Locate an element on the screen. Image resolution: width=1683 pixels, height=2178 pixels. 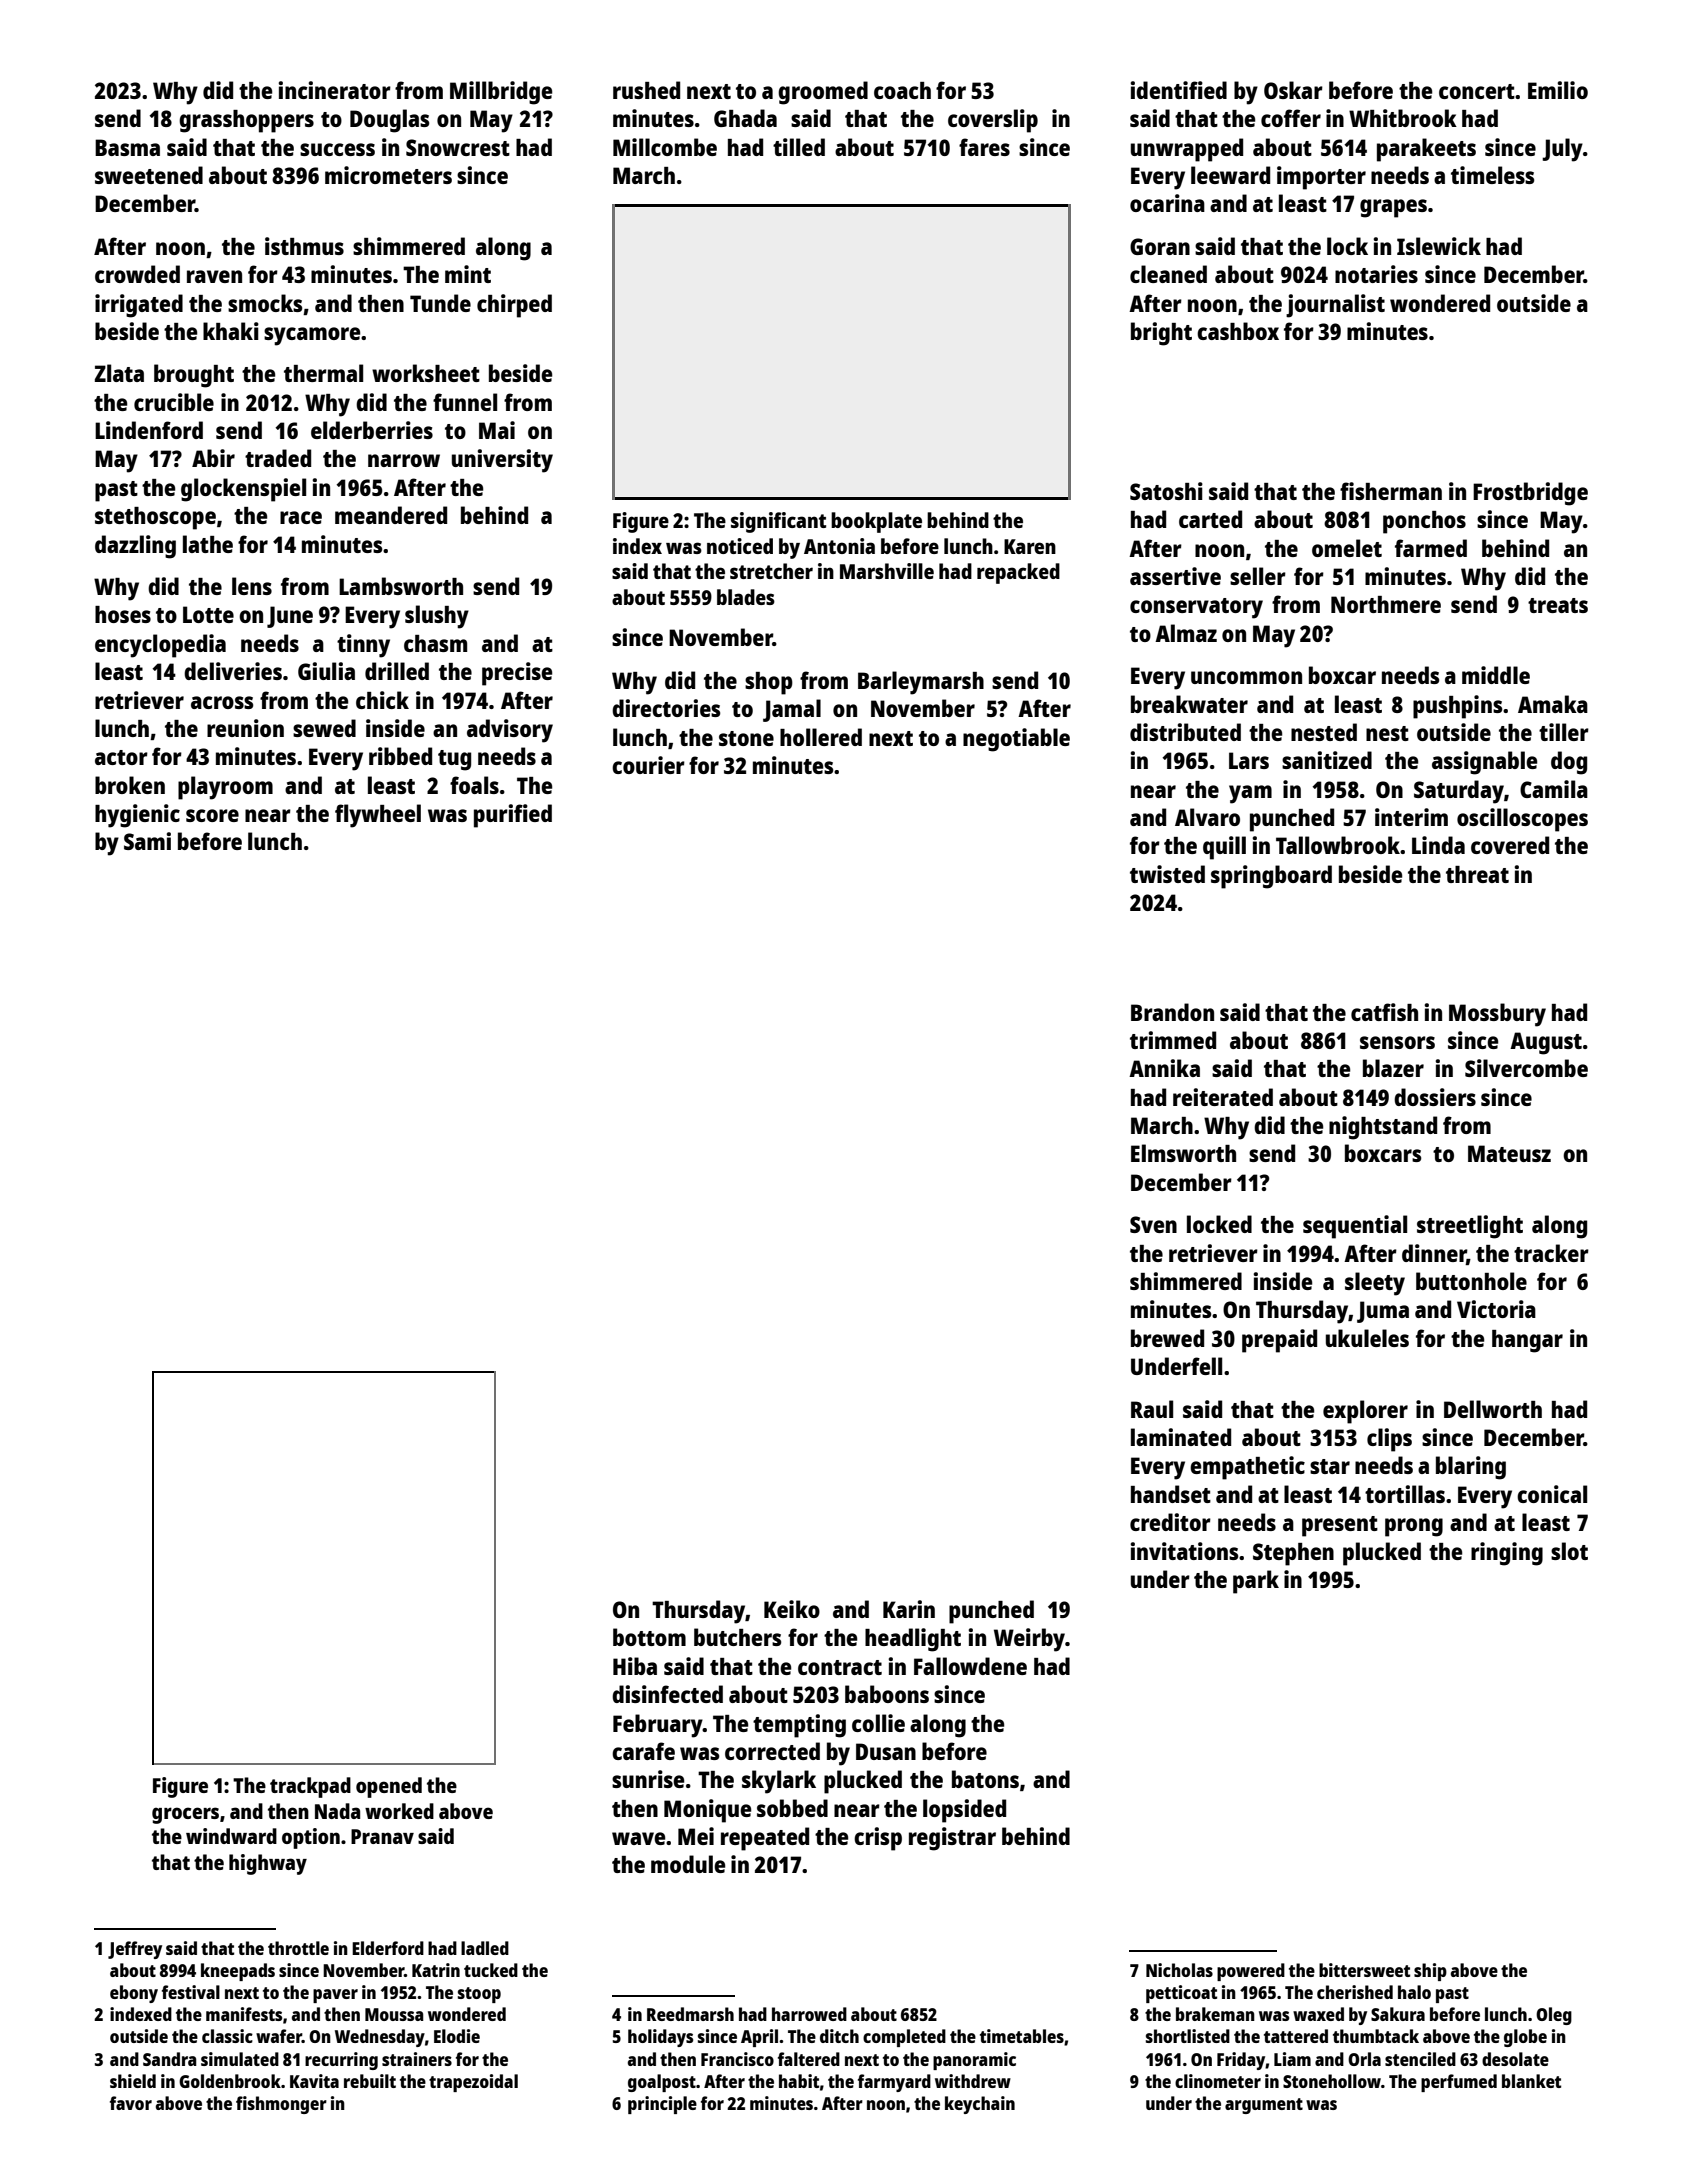
Camila is located at coordinates (1554, 789).
